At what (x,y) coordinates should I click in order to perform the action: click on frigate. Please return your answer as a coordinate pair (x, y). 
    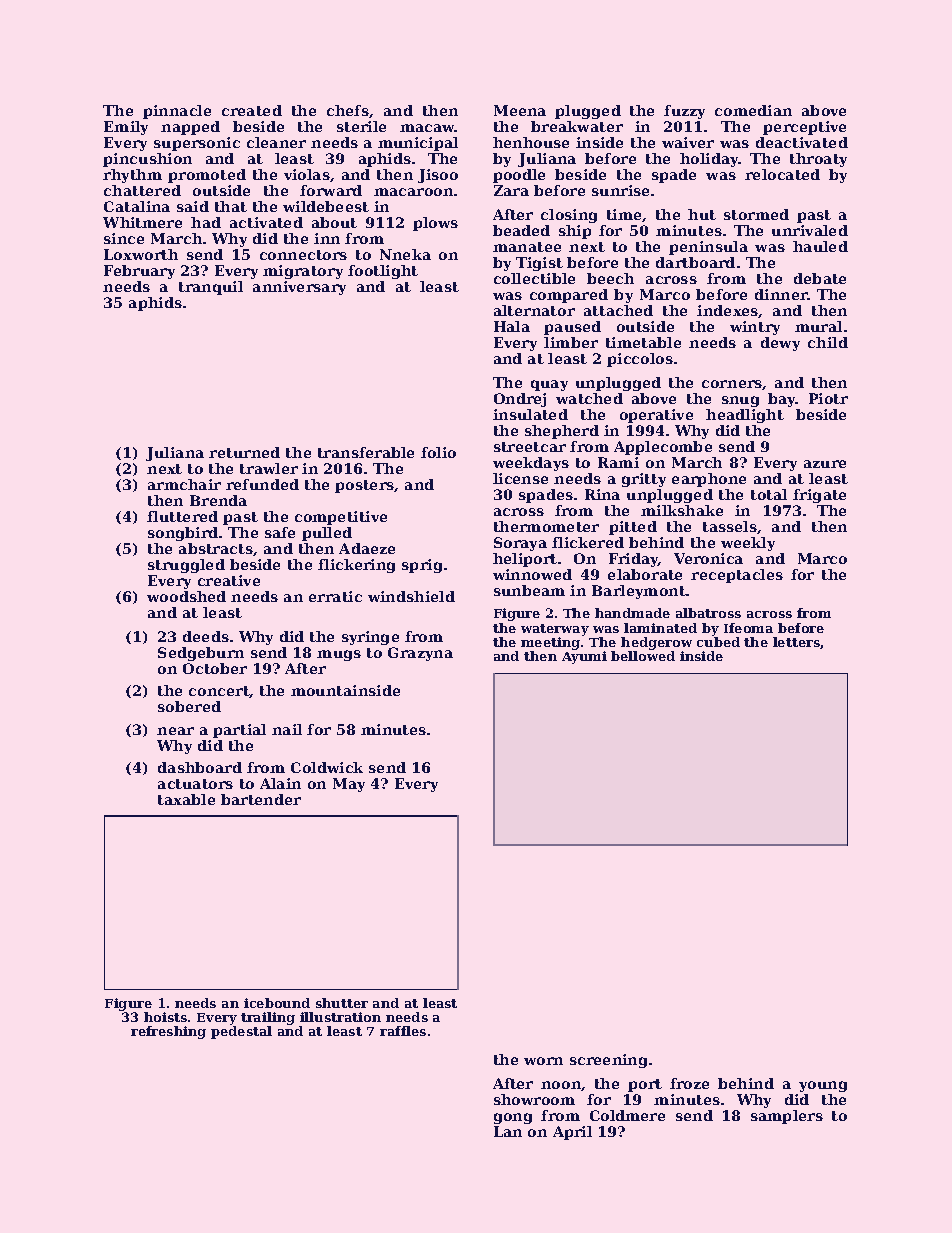
    Looking at the image, I should click on (819, 496).
